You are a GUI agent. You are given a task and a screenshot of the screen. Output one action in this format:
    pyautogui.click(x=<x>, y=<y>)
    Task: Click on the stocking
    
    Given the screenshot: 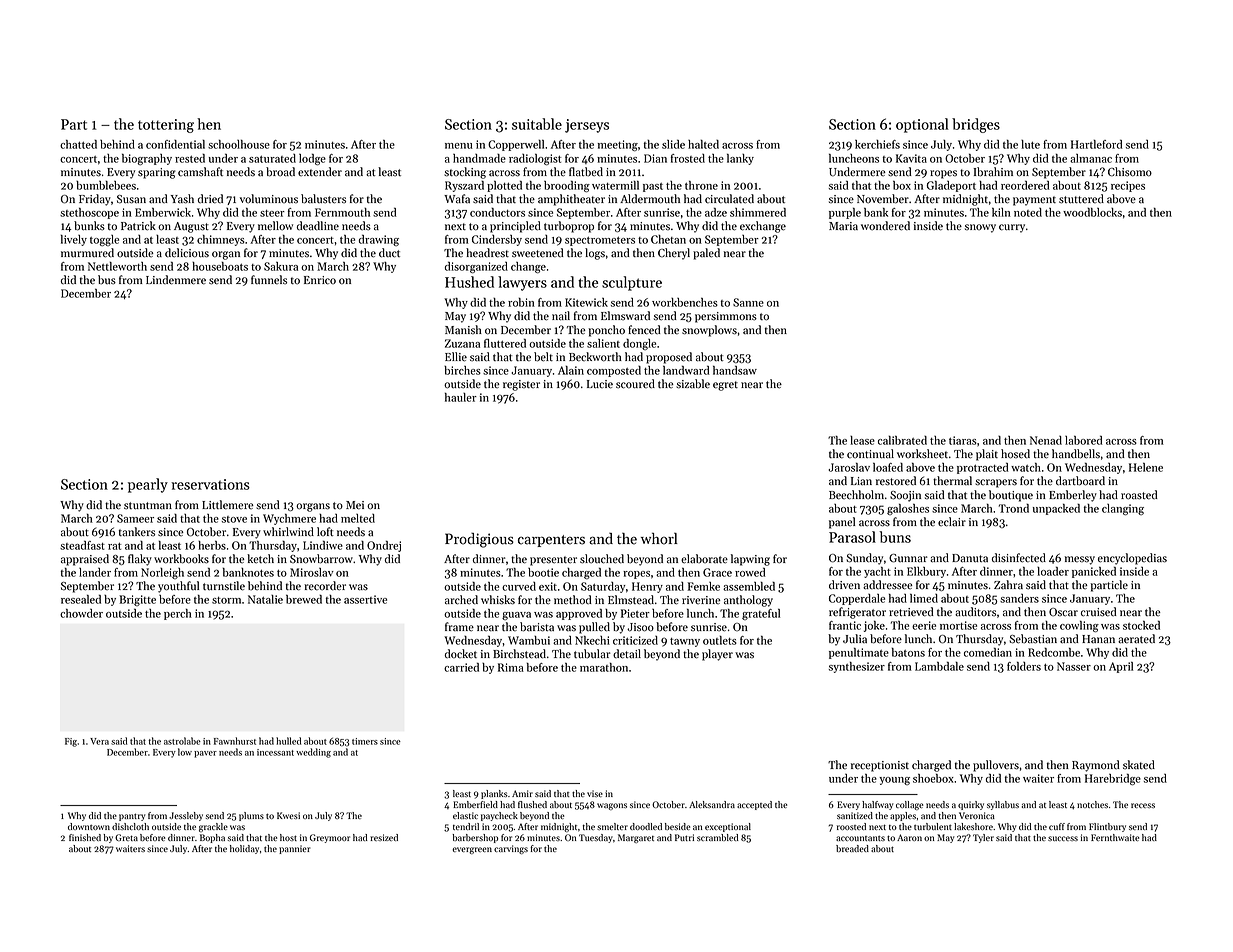 What is the action you would take?
    pyautogui.click(x=465, y=173)
